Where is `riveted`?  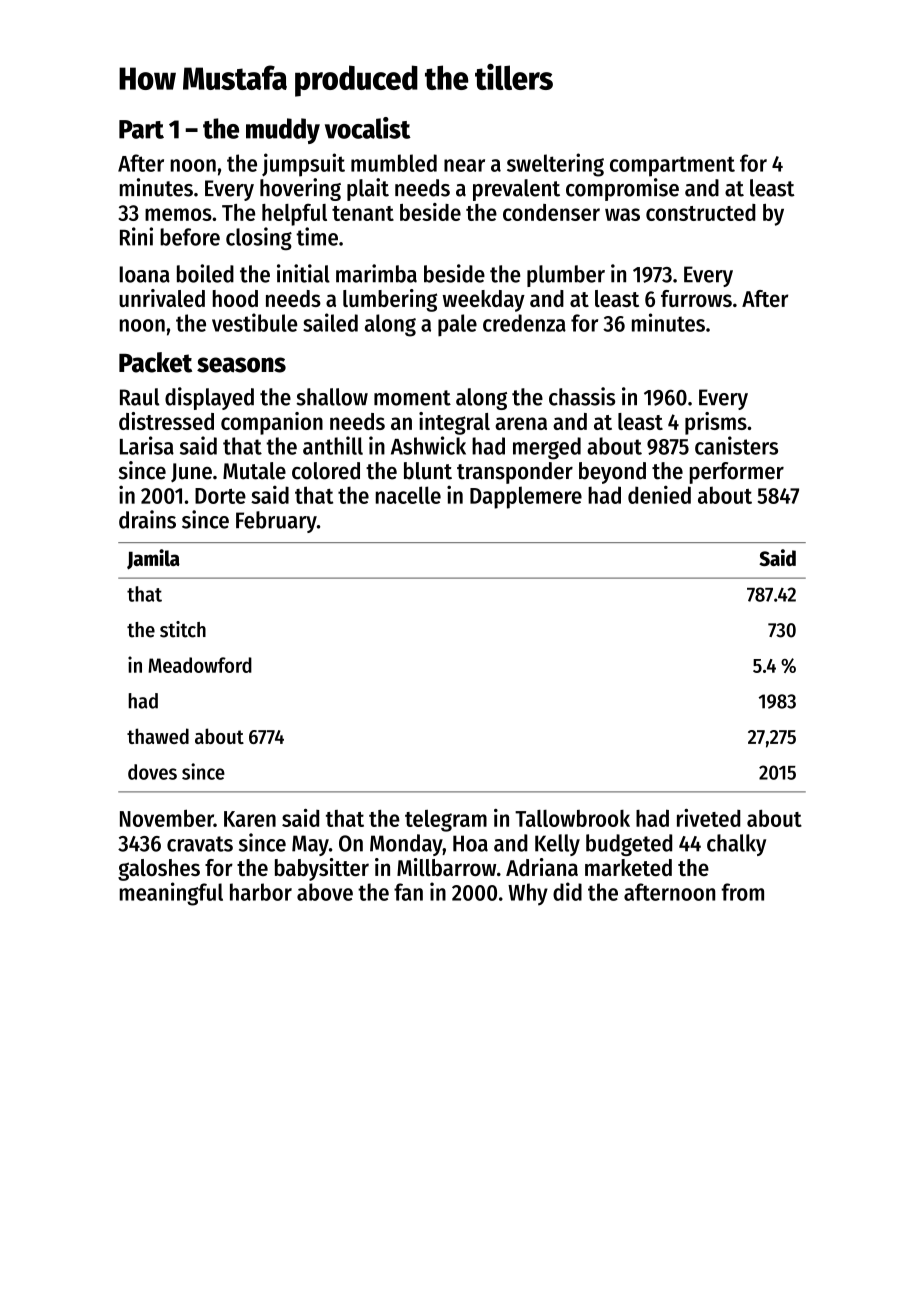
riveted is located at coordinates (708, 818).
